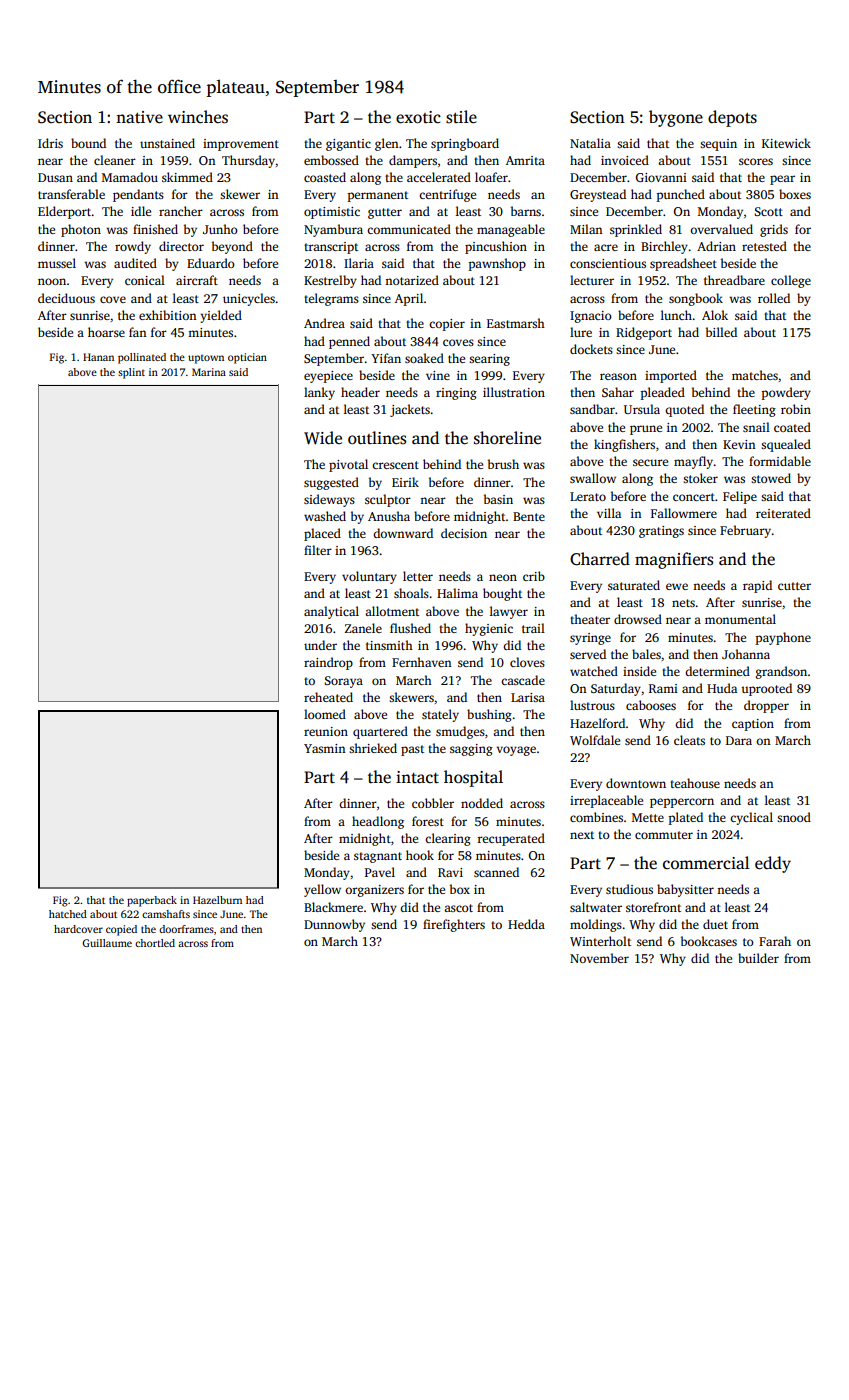 Image resolution: width=849 pixels, height=1400 pixels. Describe the element at coordinates (489, 629) in the document. I see `hygienic` at that location.
